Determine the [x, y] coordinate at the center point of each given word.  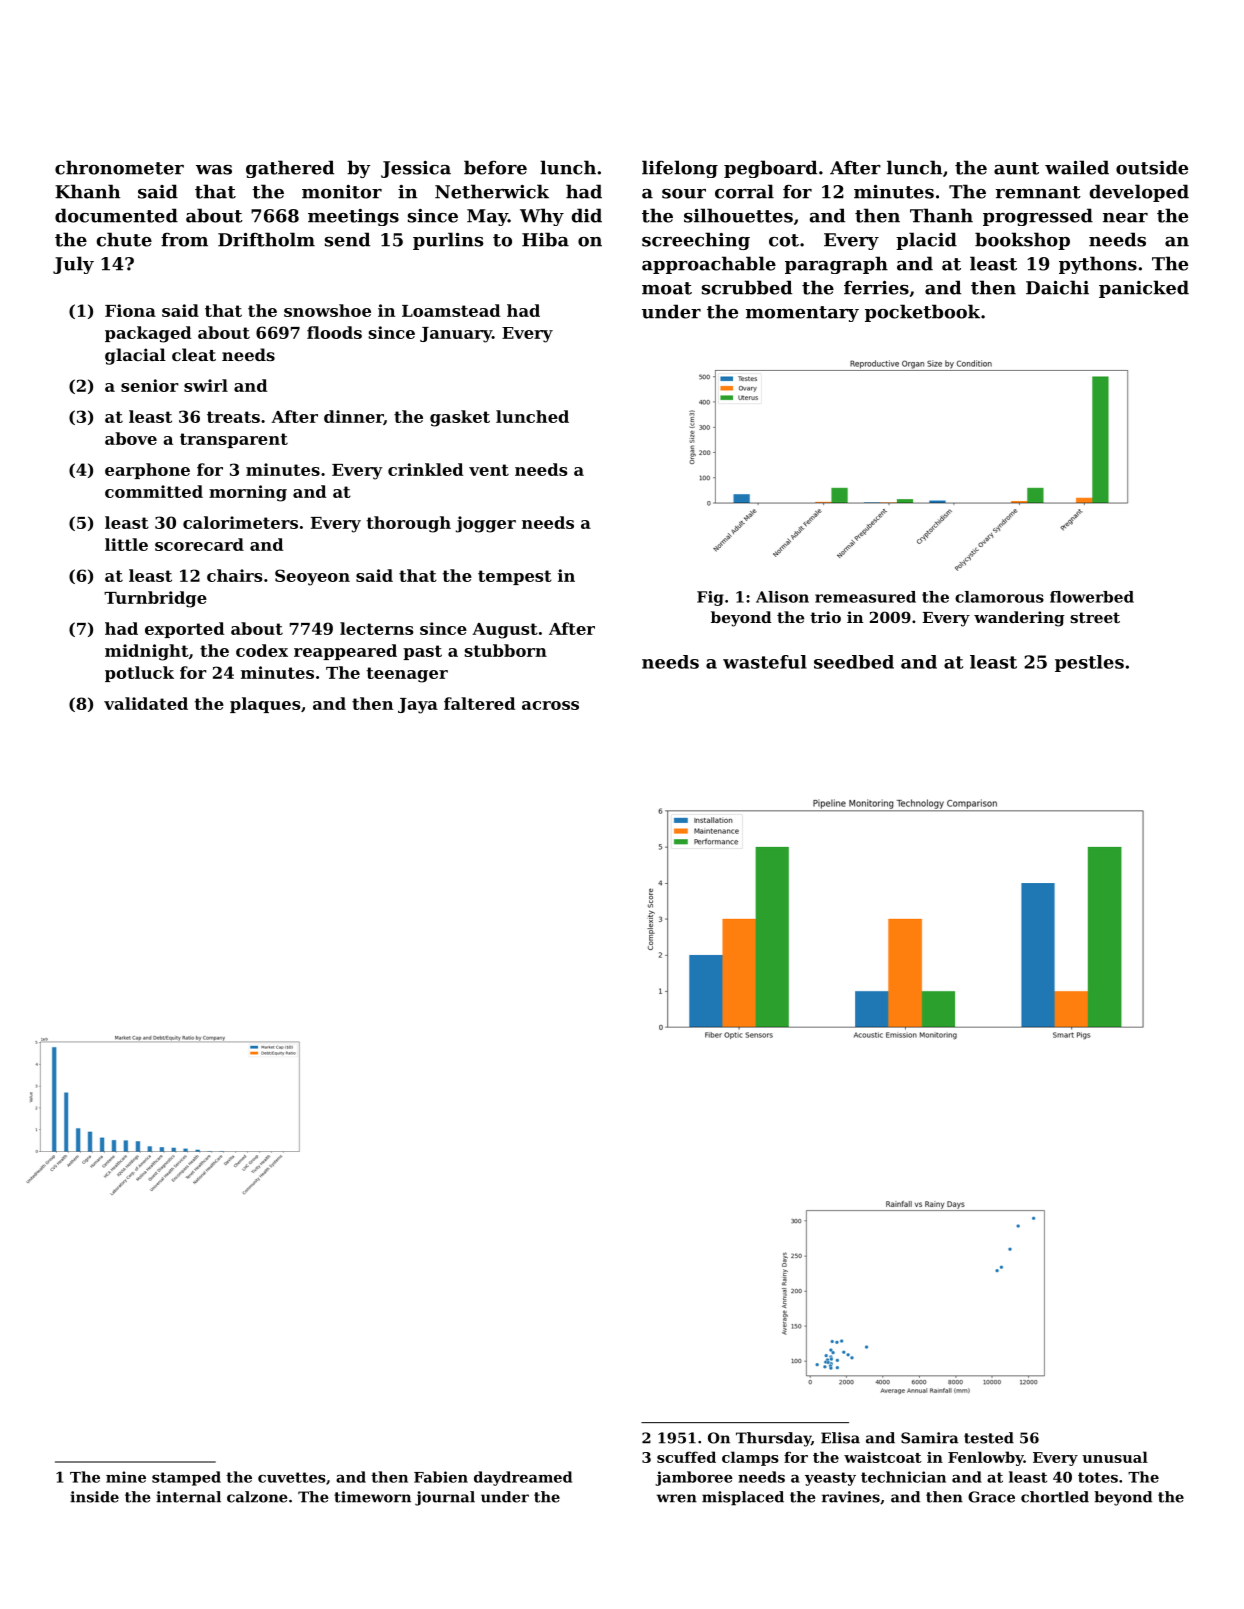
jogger [486, 524]
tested [989, 1438]
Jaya [418, 706]
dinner [354, 417]
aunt [1016, 168]
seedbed [854, 662]
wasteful [765, 662]
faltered [479, 703]
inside [94, 1497]
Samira [929, 1438]
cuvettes [292, 1477]
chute [124, 239]
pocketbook [922, 313]
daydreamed [523, 1478]
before [495, 167]
